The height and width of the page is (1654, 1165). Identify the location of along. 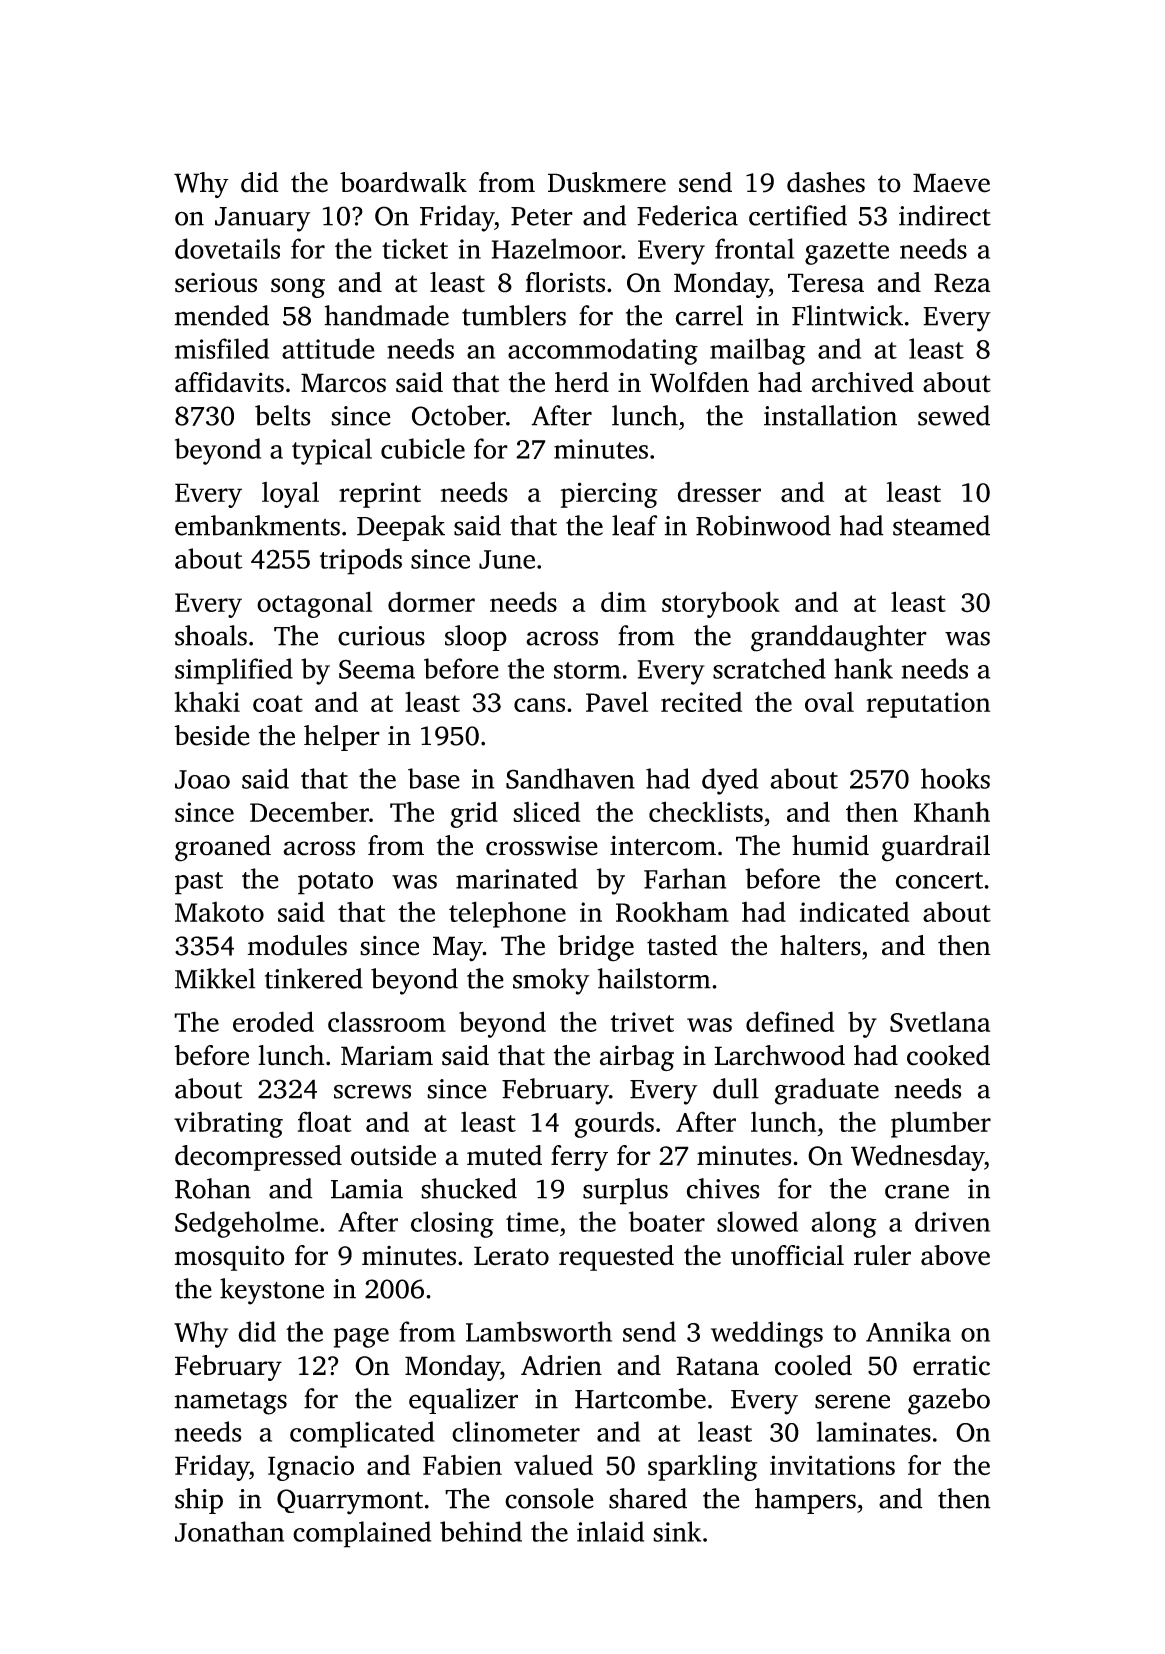
(844, 1224).
